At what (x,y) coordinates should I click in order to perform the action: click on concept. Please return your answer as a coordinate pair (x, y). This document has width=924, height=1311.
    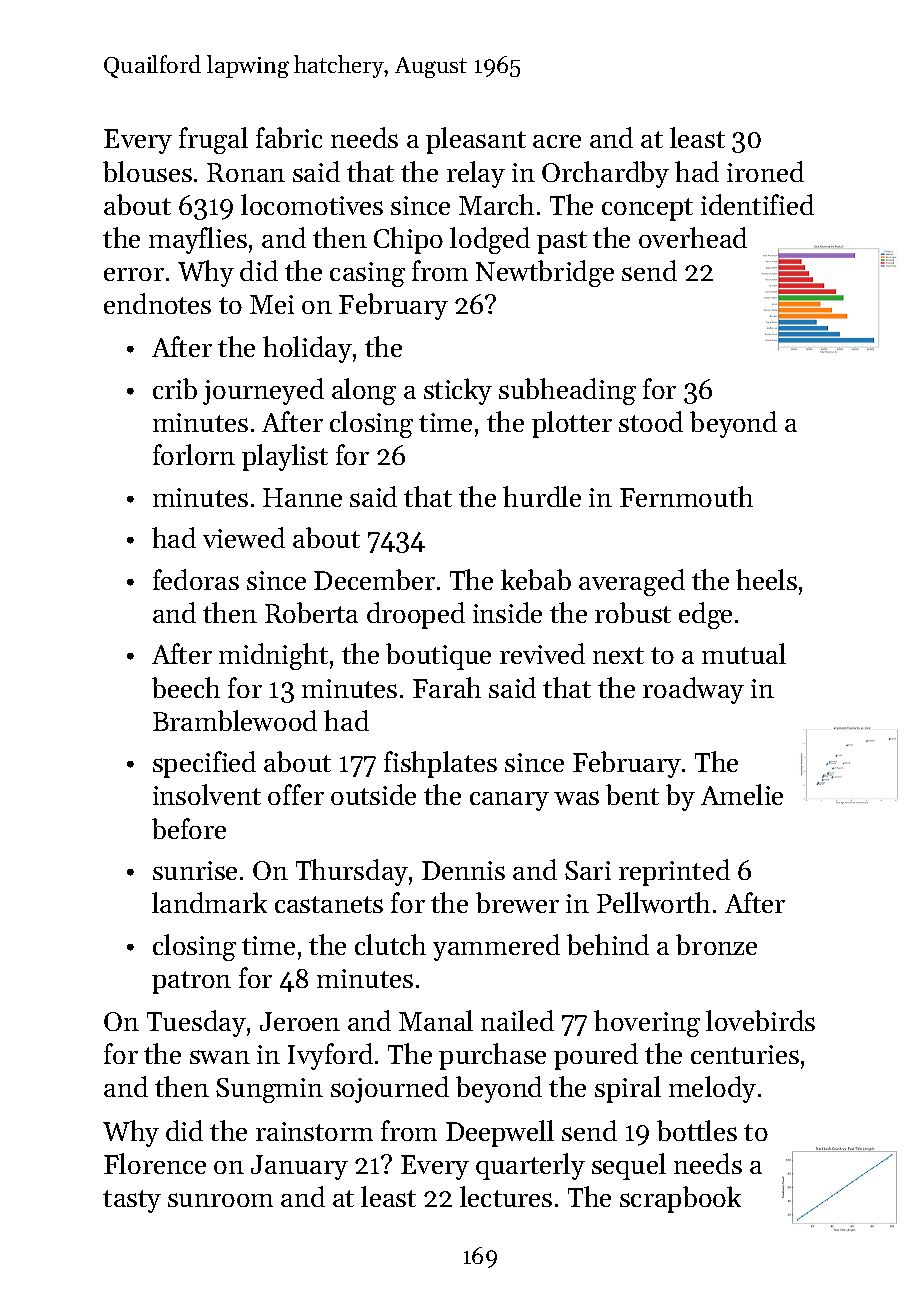
    Looking at the image, I should click on (647, 209).
